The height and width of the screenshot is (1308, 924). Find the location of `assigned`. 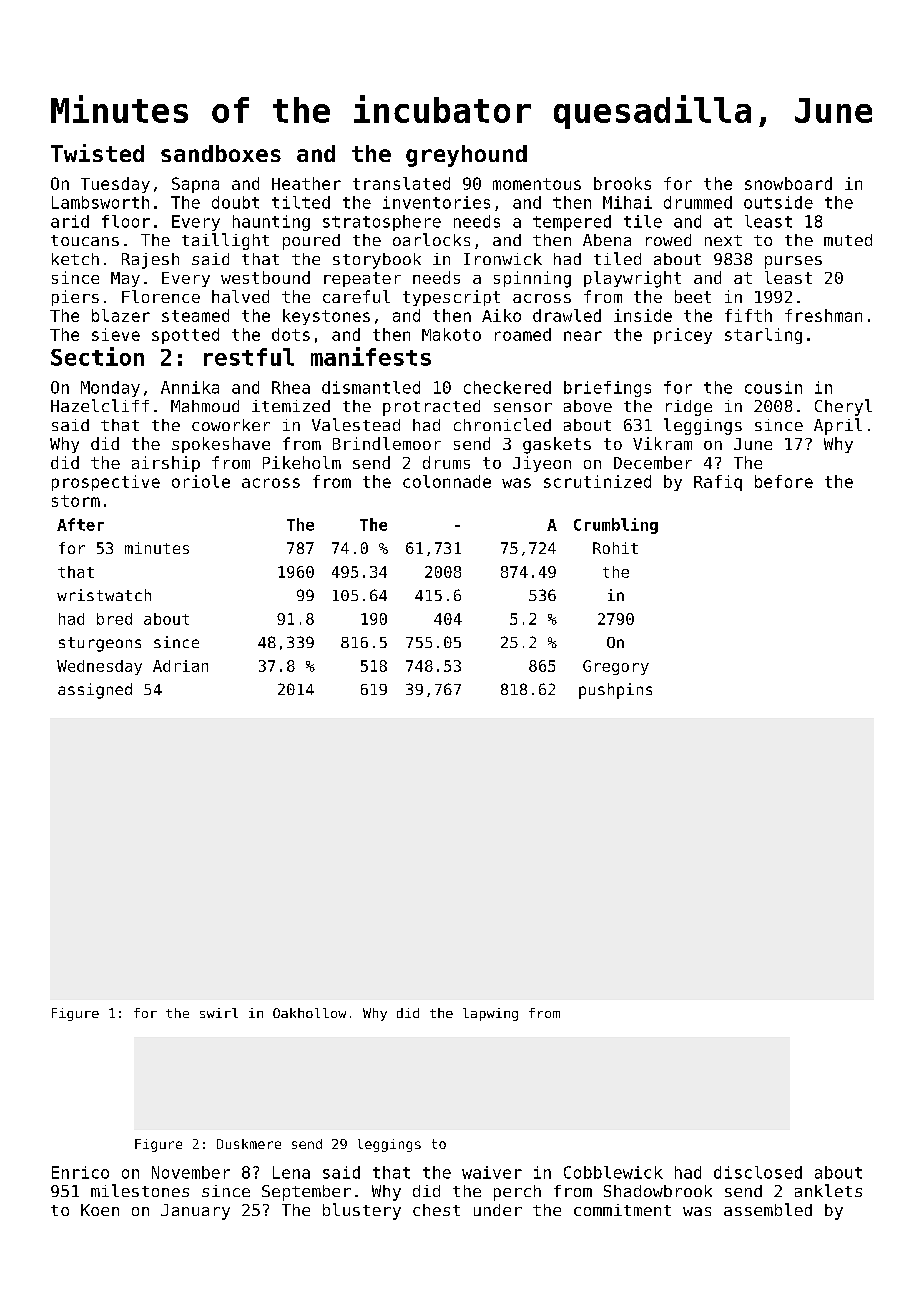

assigned is located at coordinates (95, 691).
